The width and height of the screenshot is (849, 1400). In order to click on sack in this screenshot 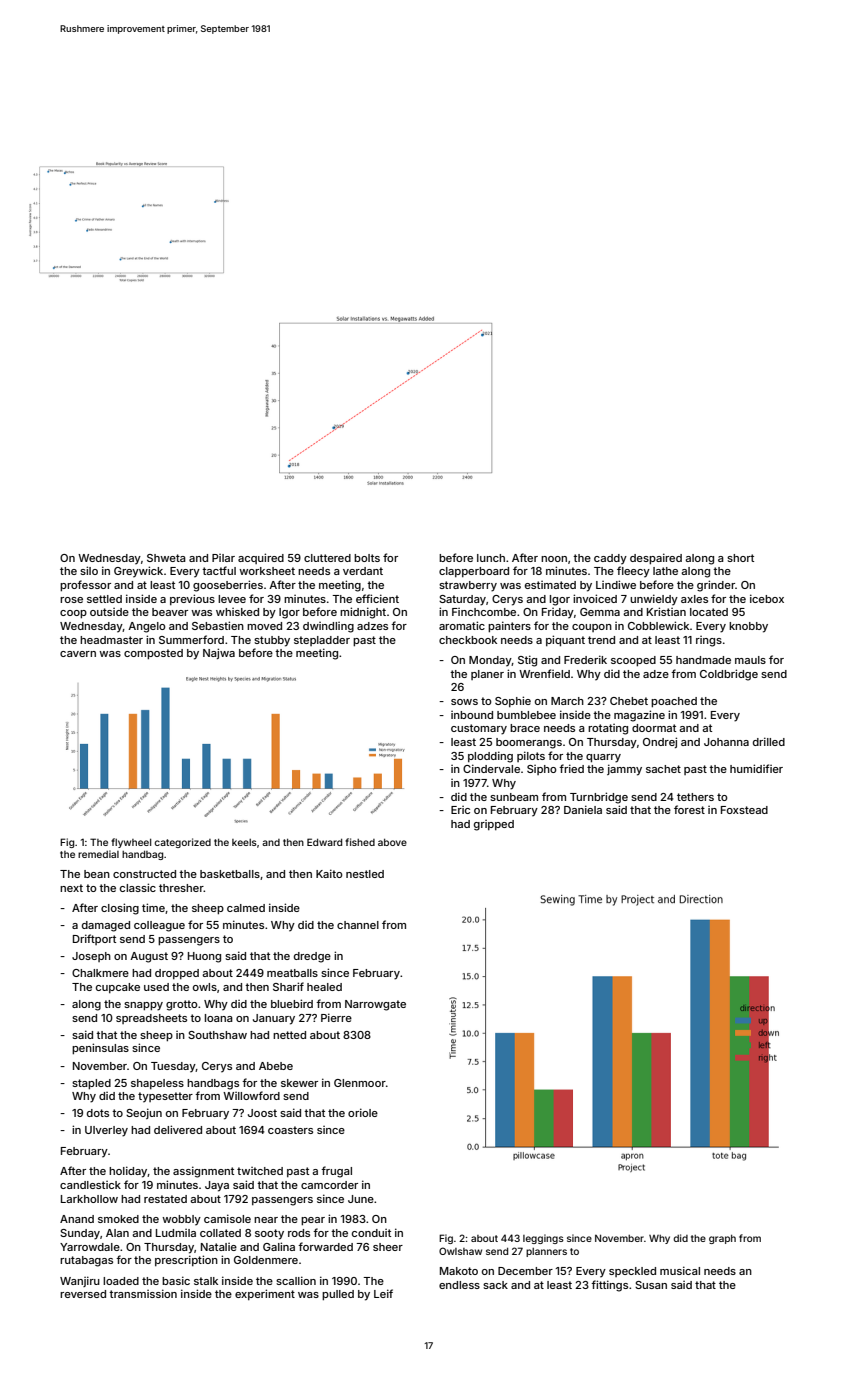, I will do `click(495, 1285)`.
